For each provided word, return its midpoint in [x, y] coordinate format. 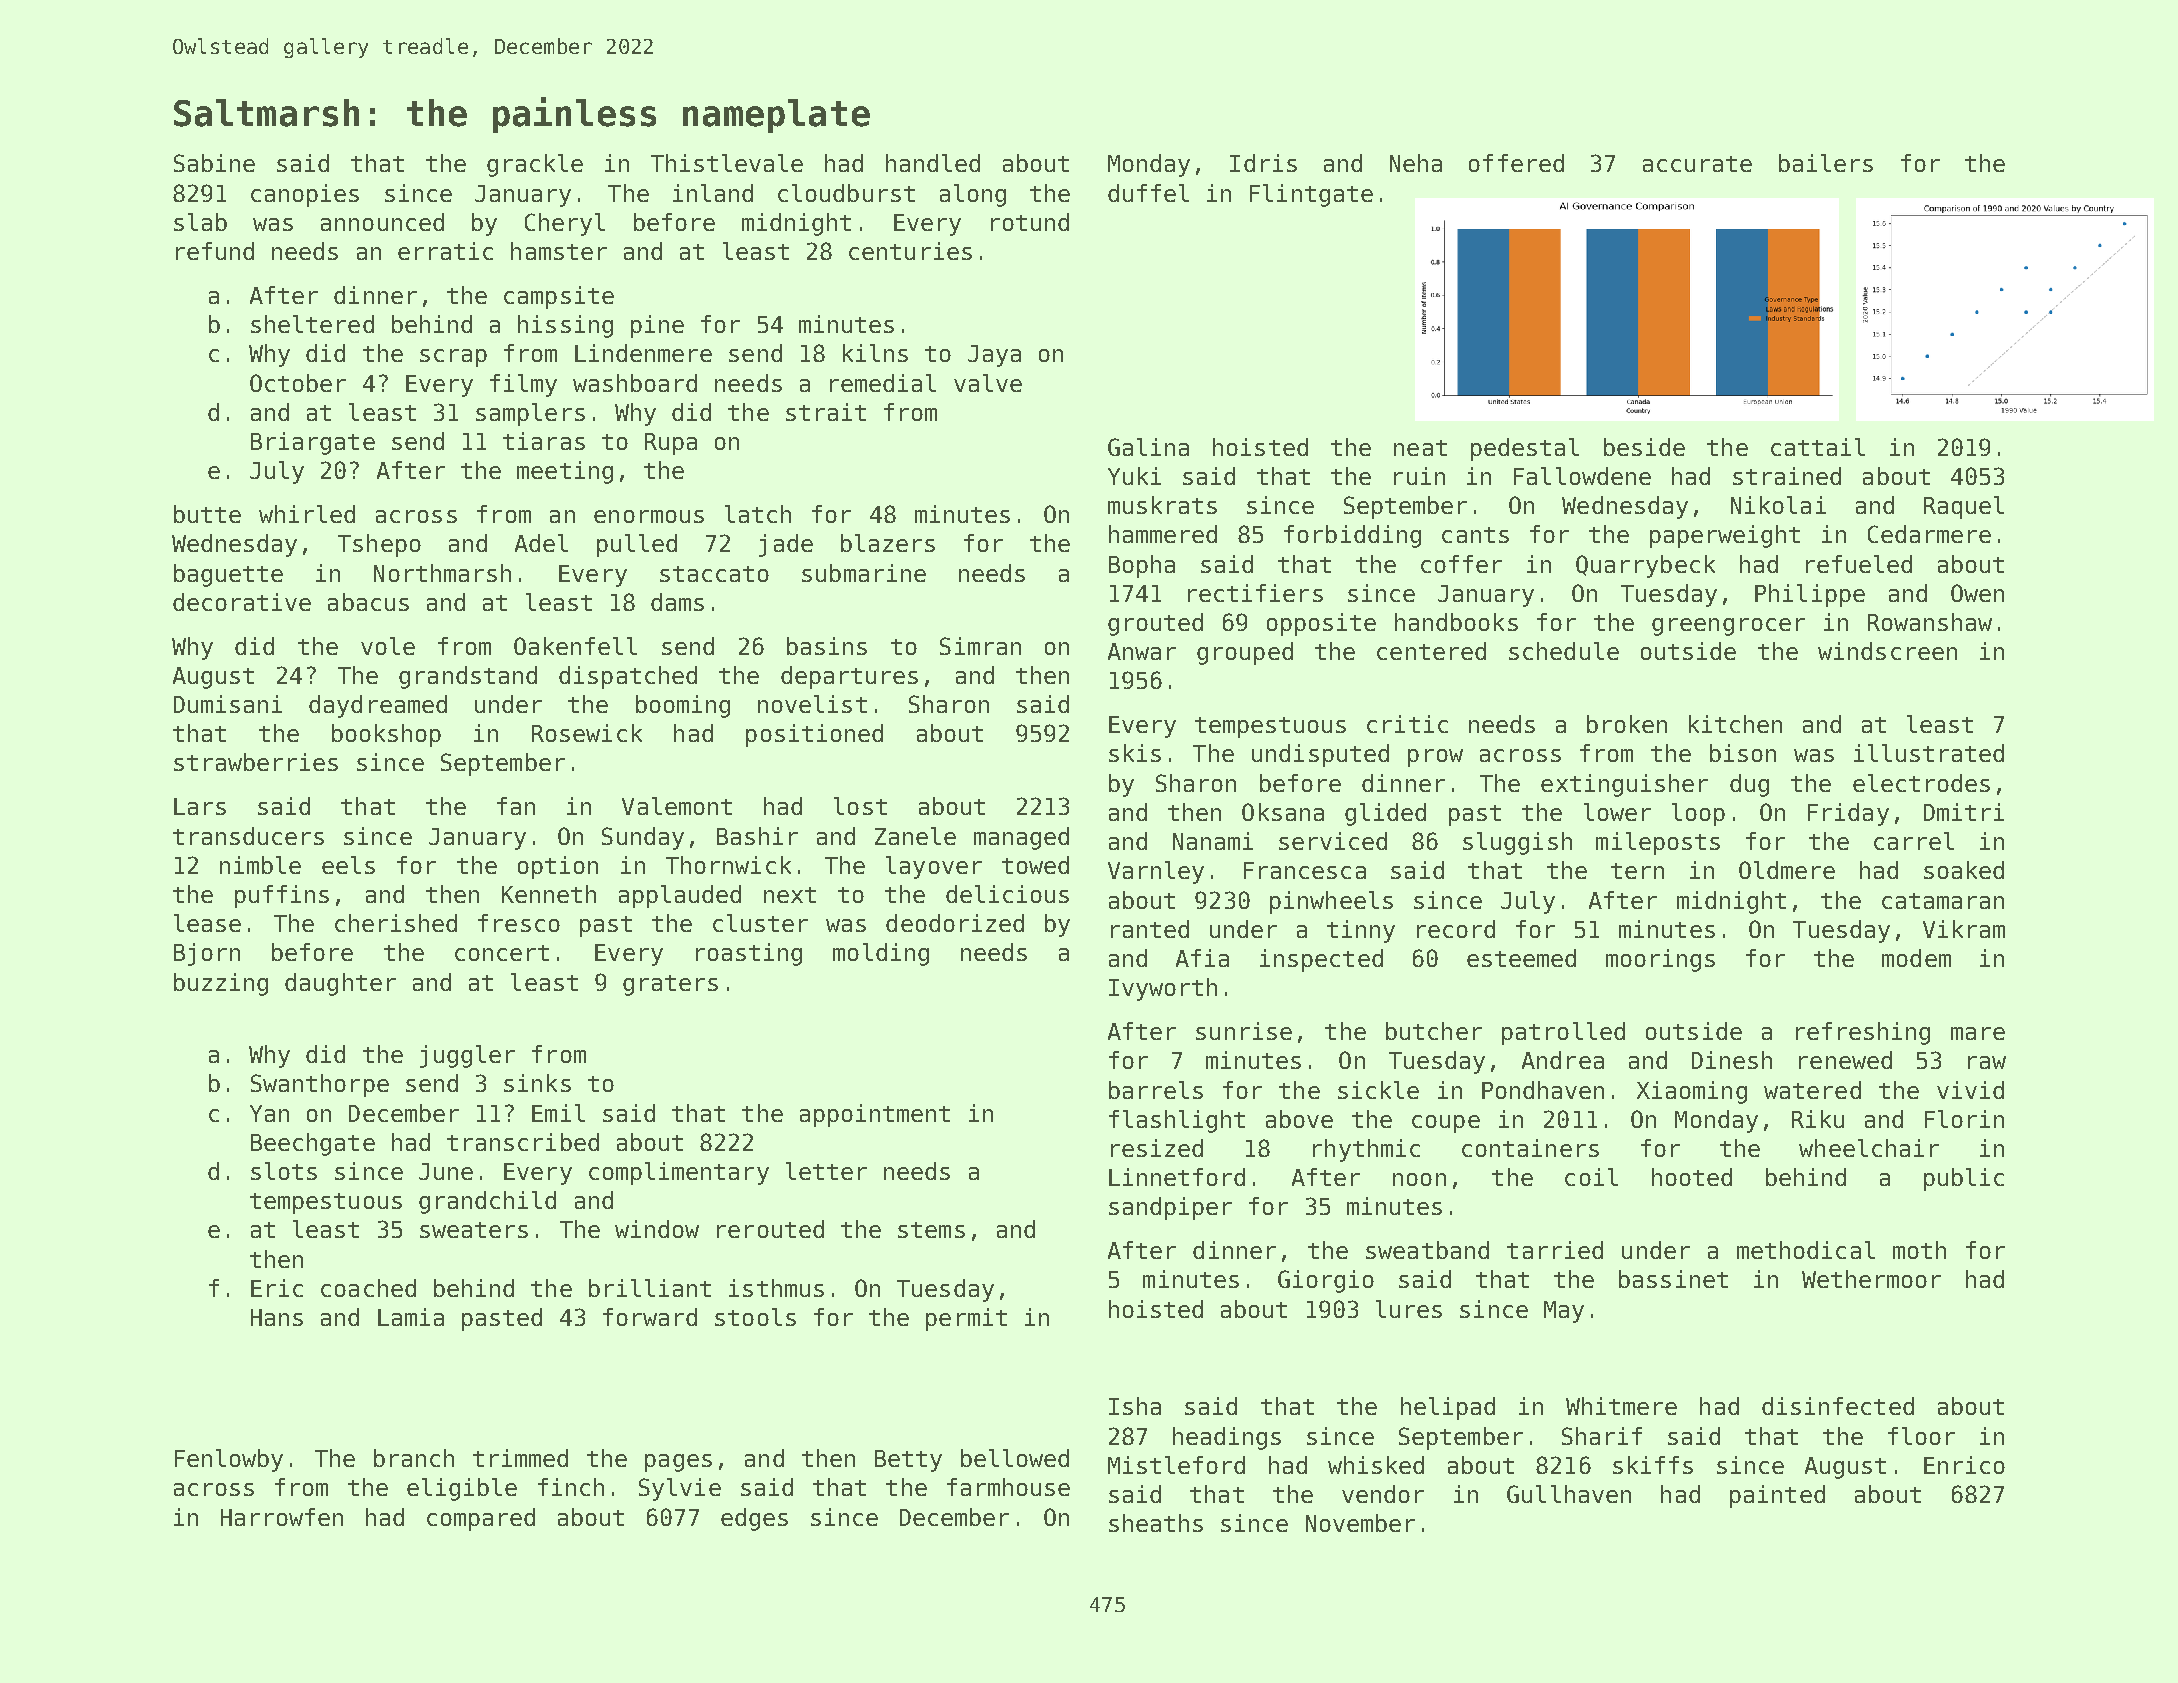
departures [849, 677]
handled [933, 163]
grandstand [468, 677]
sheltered [312, 324]
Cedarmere [1929, 534]
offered [1516, 163]
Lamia [411, 1317]
